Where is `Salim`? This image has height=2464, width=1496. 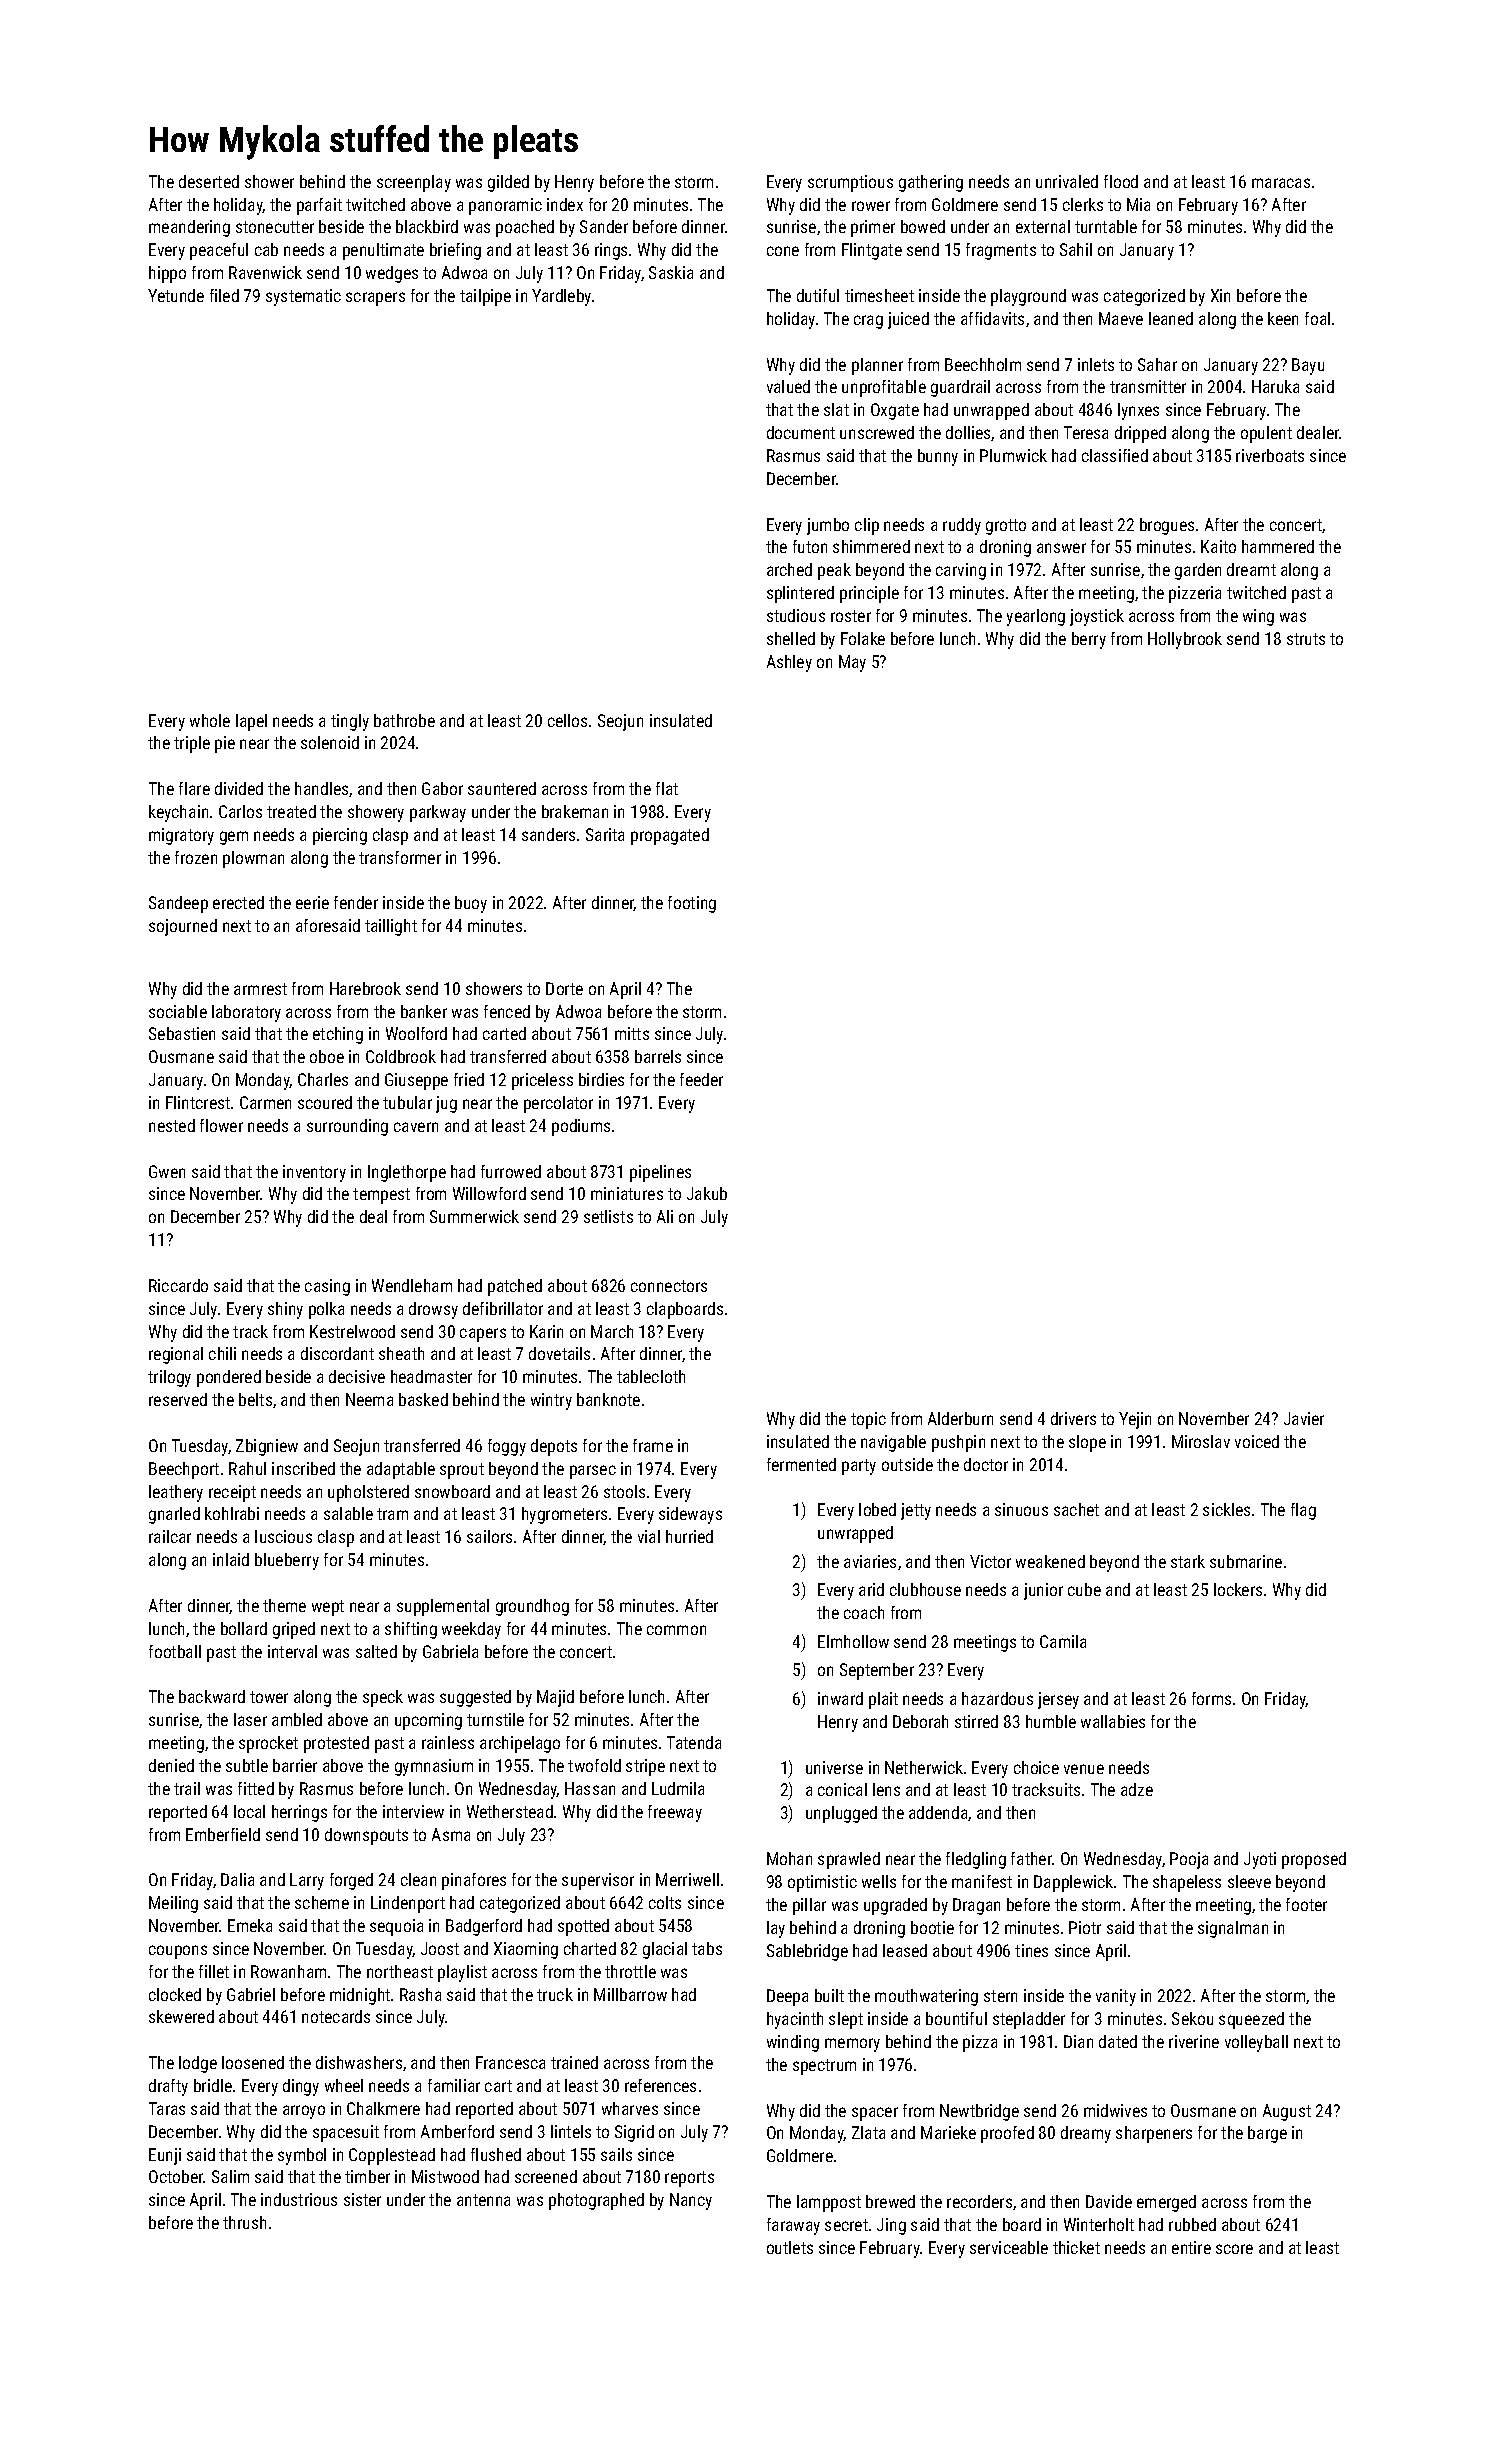
Salim is located at coordinates (230, 2176).
